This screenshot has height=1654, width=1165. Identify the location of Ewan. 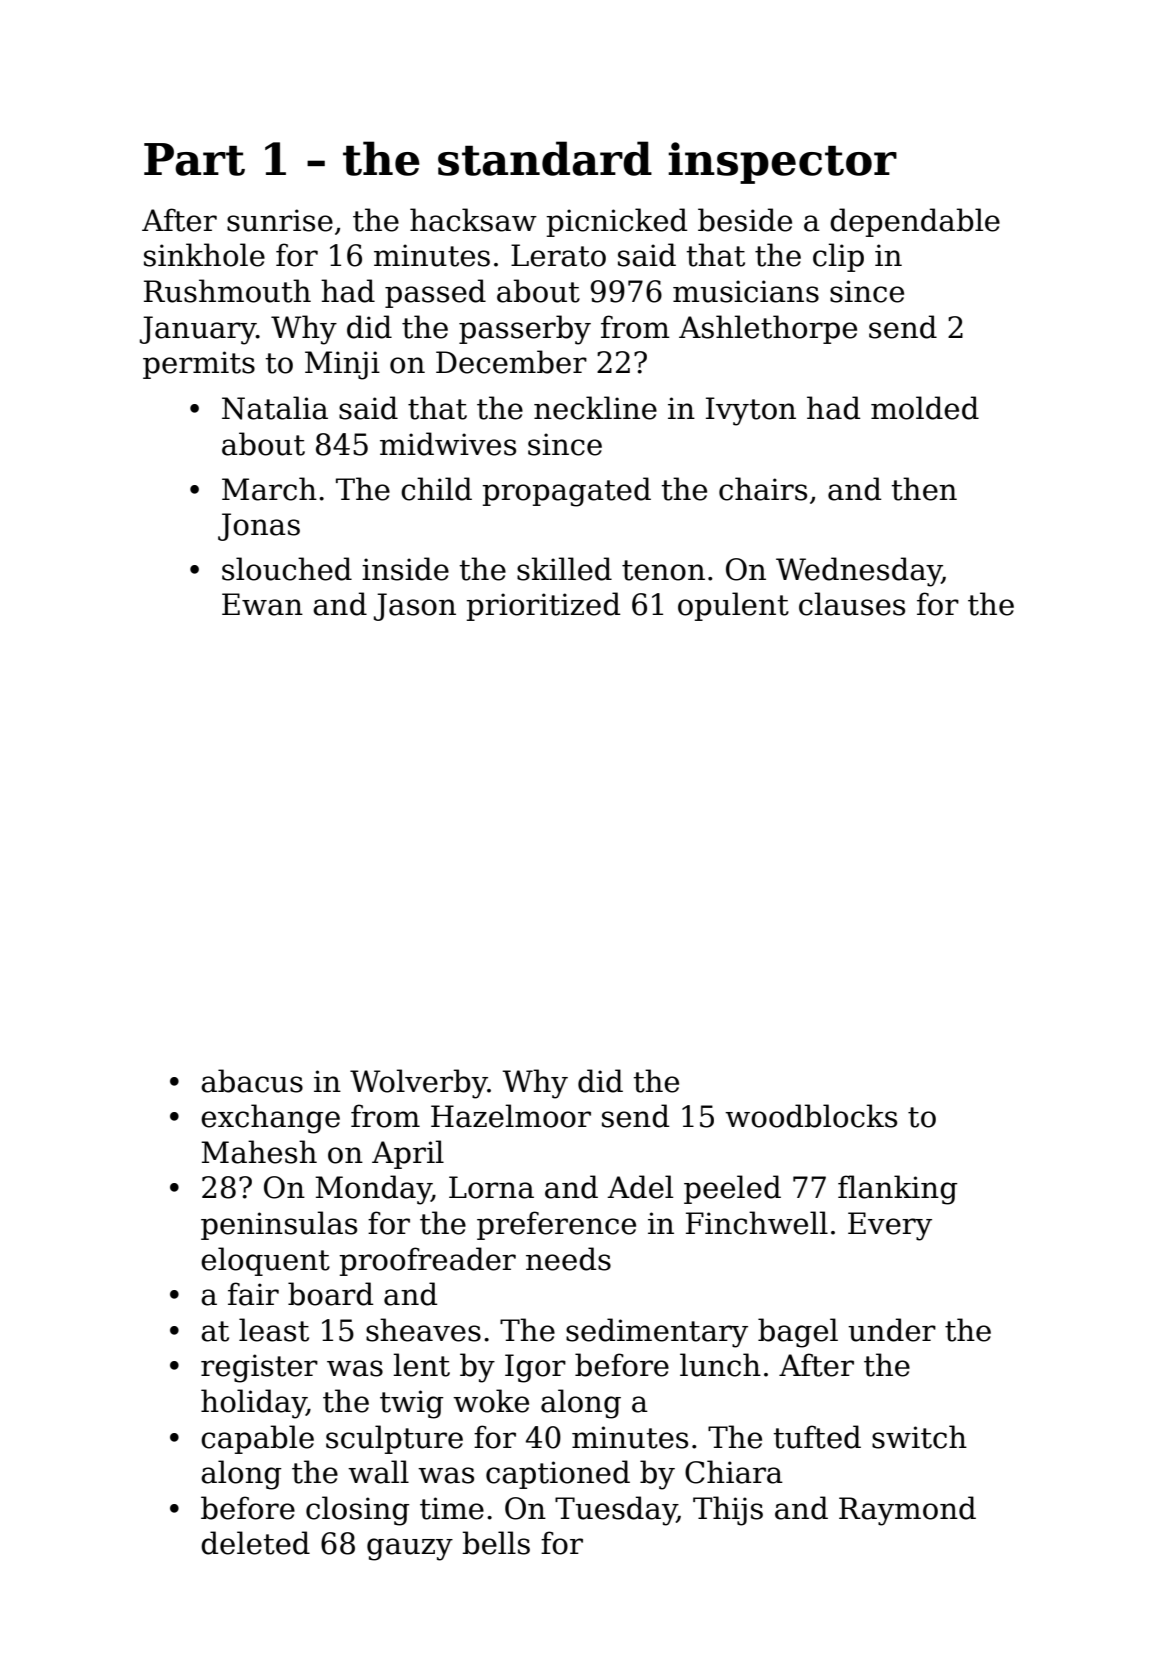
(262, 604).
